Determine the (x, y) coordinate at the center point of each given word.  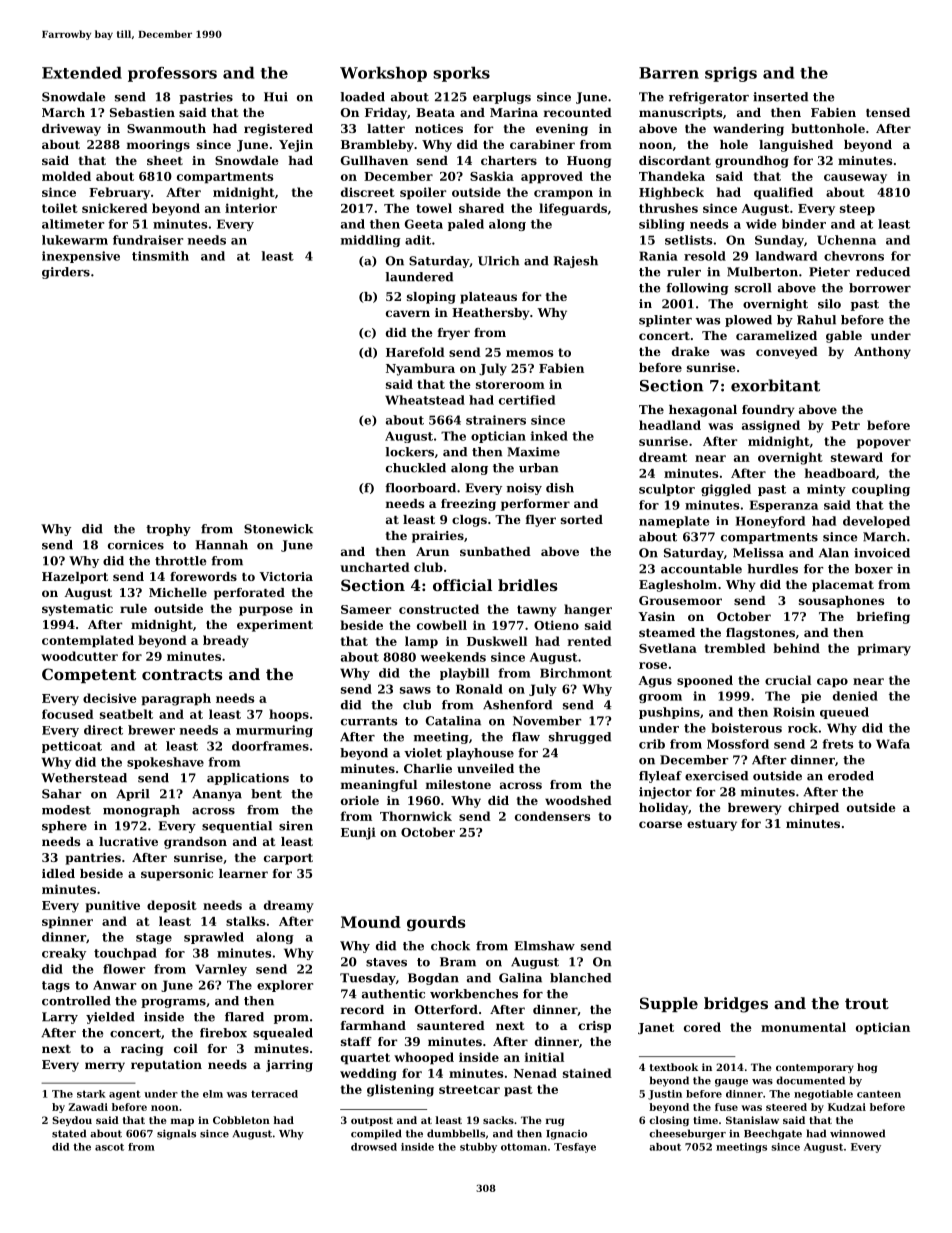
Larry (60, 1018)
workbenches (474, 994)
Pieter (829, 272)
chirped (813, 809)
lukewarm (75, 240)
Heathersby (490, 314)
